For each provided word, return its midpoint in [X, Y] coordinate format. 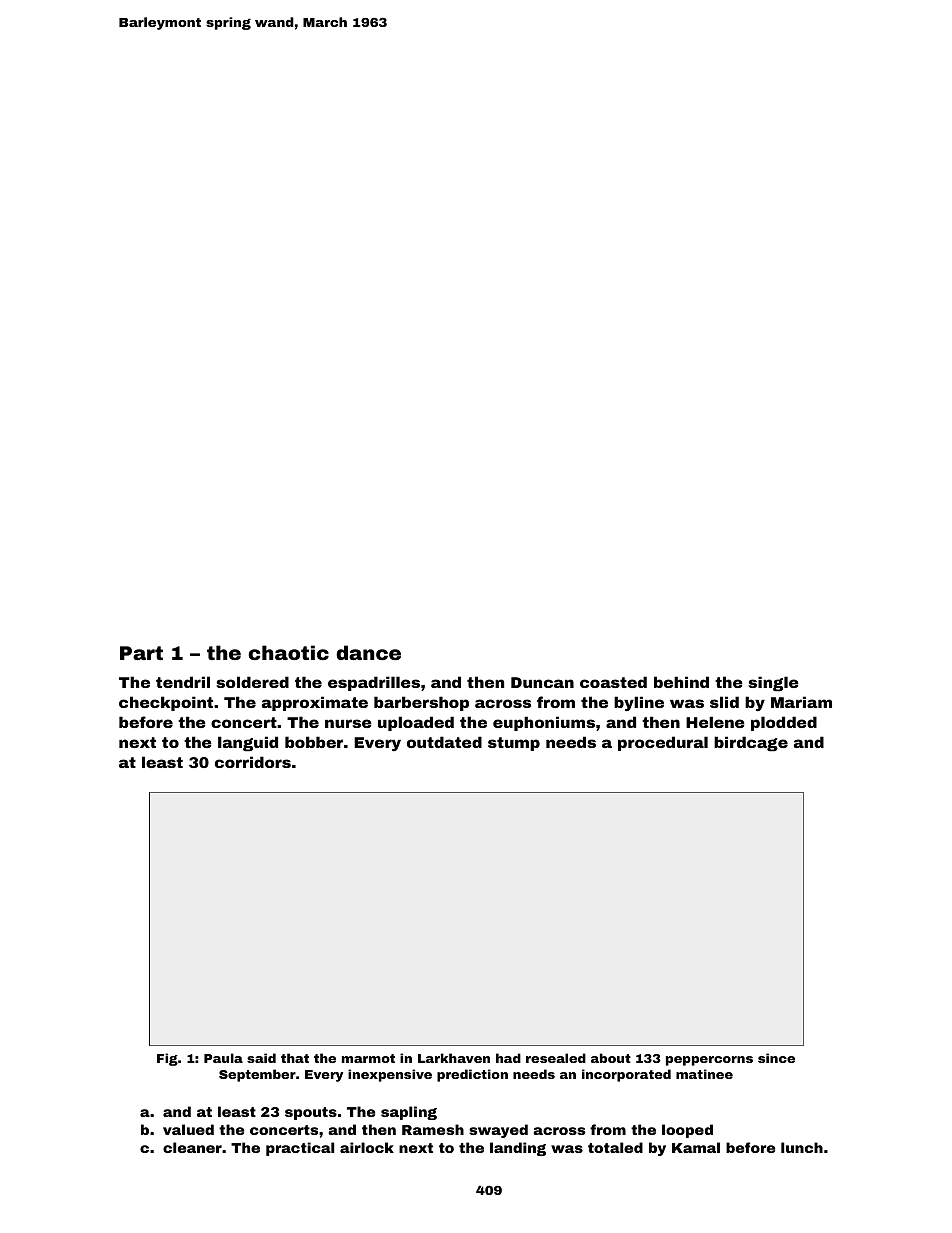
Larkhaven [454, 1058]
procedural [663, 743]
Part [141, 653]
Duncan [542, 682]
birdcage [751, 744]
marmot [368, 1058]
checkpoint [166, 703]
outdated [444, 742]
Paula [223, 1058]
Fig [167, 1059]
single [773, 684]
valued [188, 1129]
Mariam [801, 702]
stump [514, 744]
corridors [253, 762]
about [611, 1058]
